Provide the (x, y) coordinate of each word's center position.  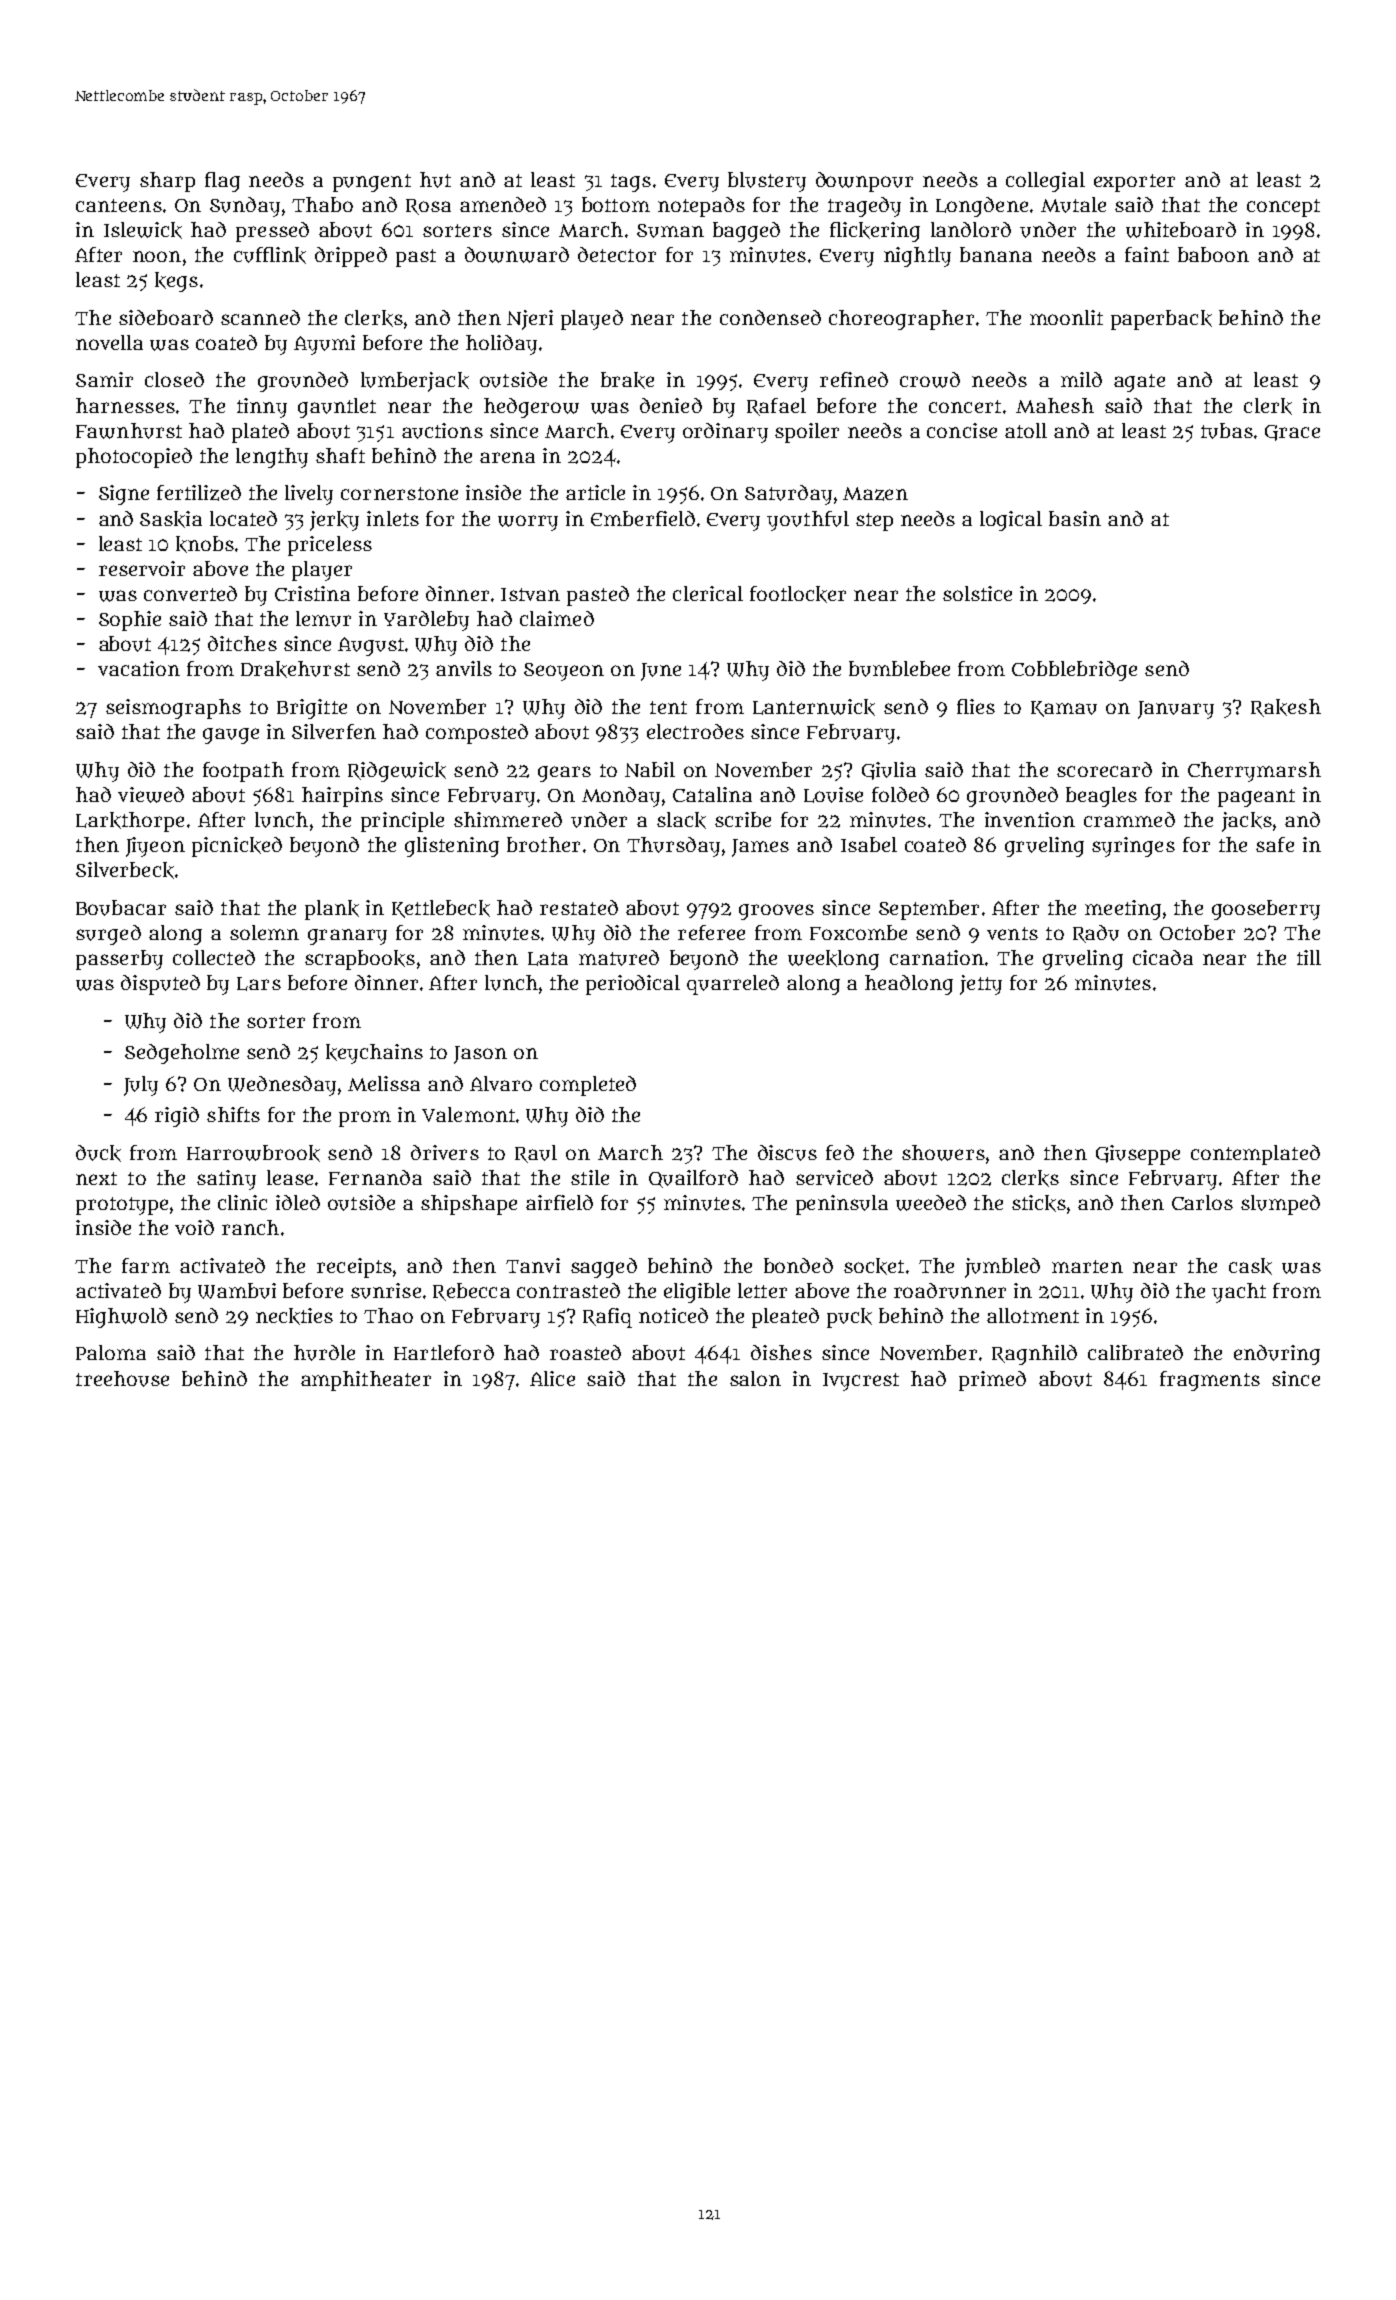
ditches (242, 643)
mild (1081, 379)
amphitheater (366, 1381)
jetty (981, 985)
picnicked (237, 847)
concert (965, 406)
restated (579, 907)
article (595, 492)
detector (617, 254)
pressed (272, 232)
